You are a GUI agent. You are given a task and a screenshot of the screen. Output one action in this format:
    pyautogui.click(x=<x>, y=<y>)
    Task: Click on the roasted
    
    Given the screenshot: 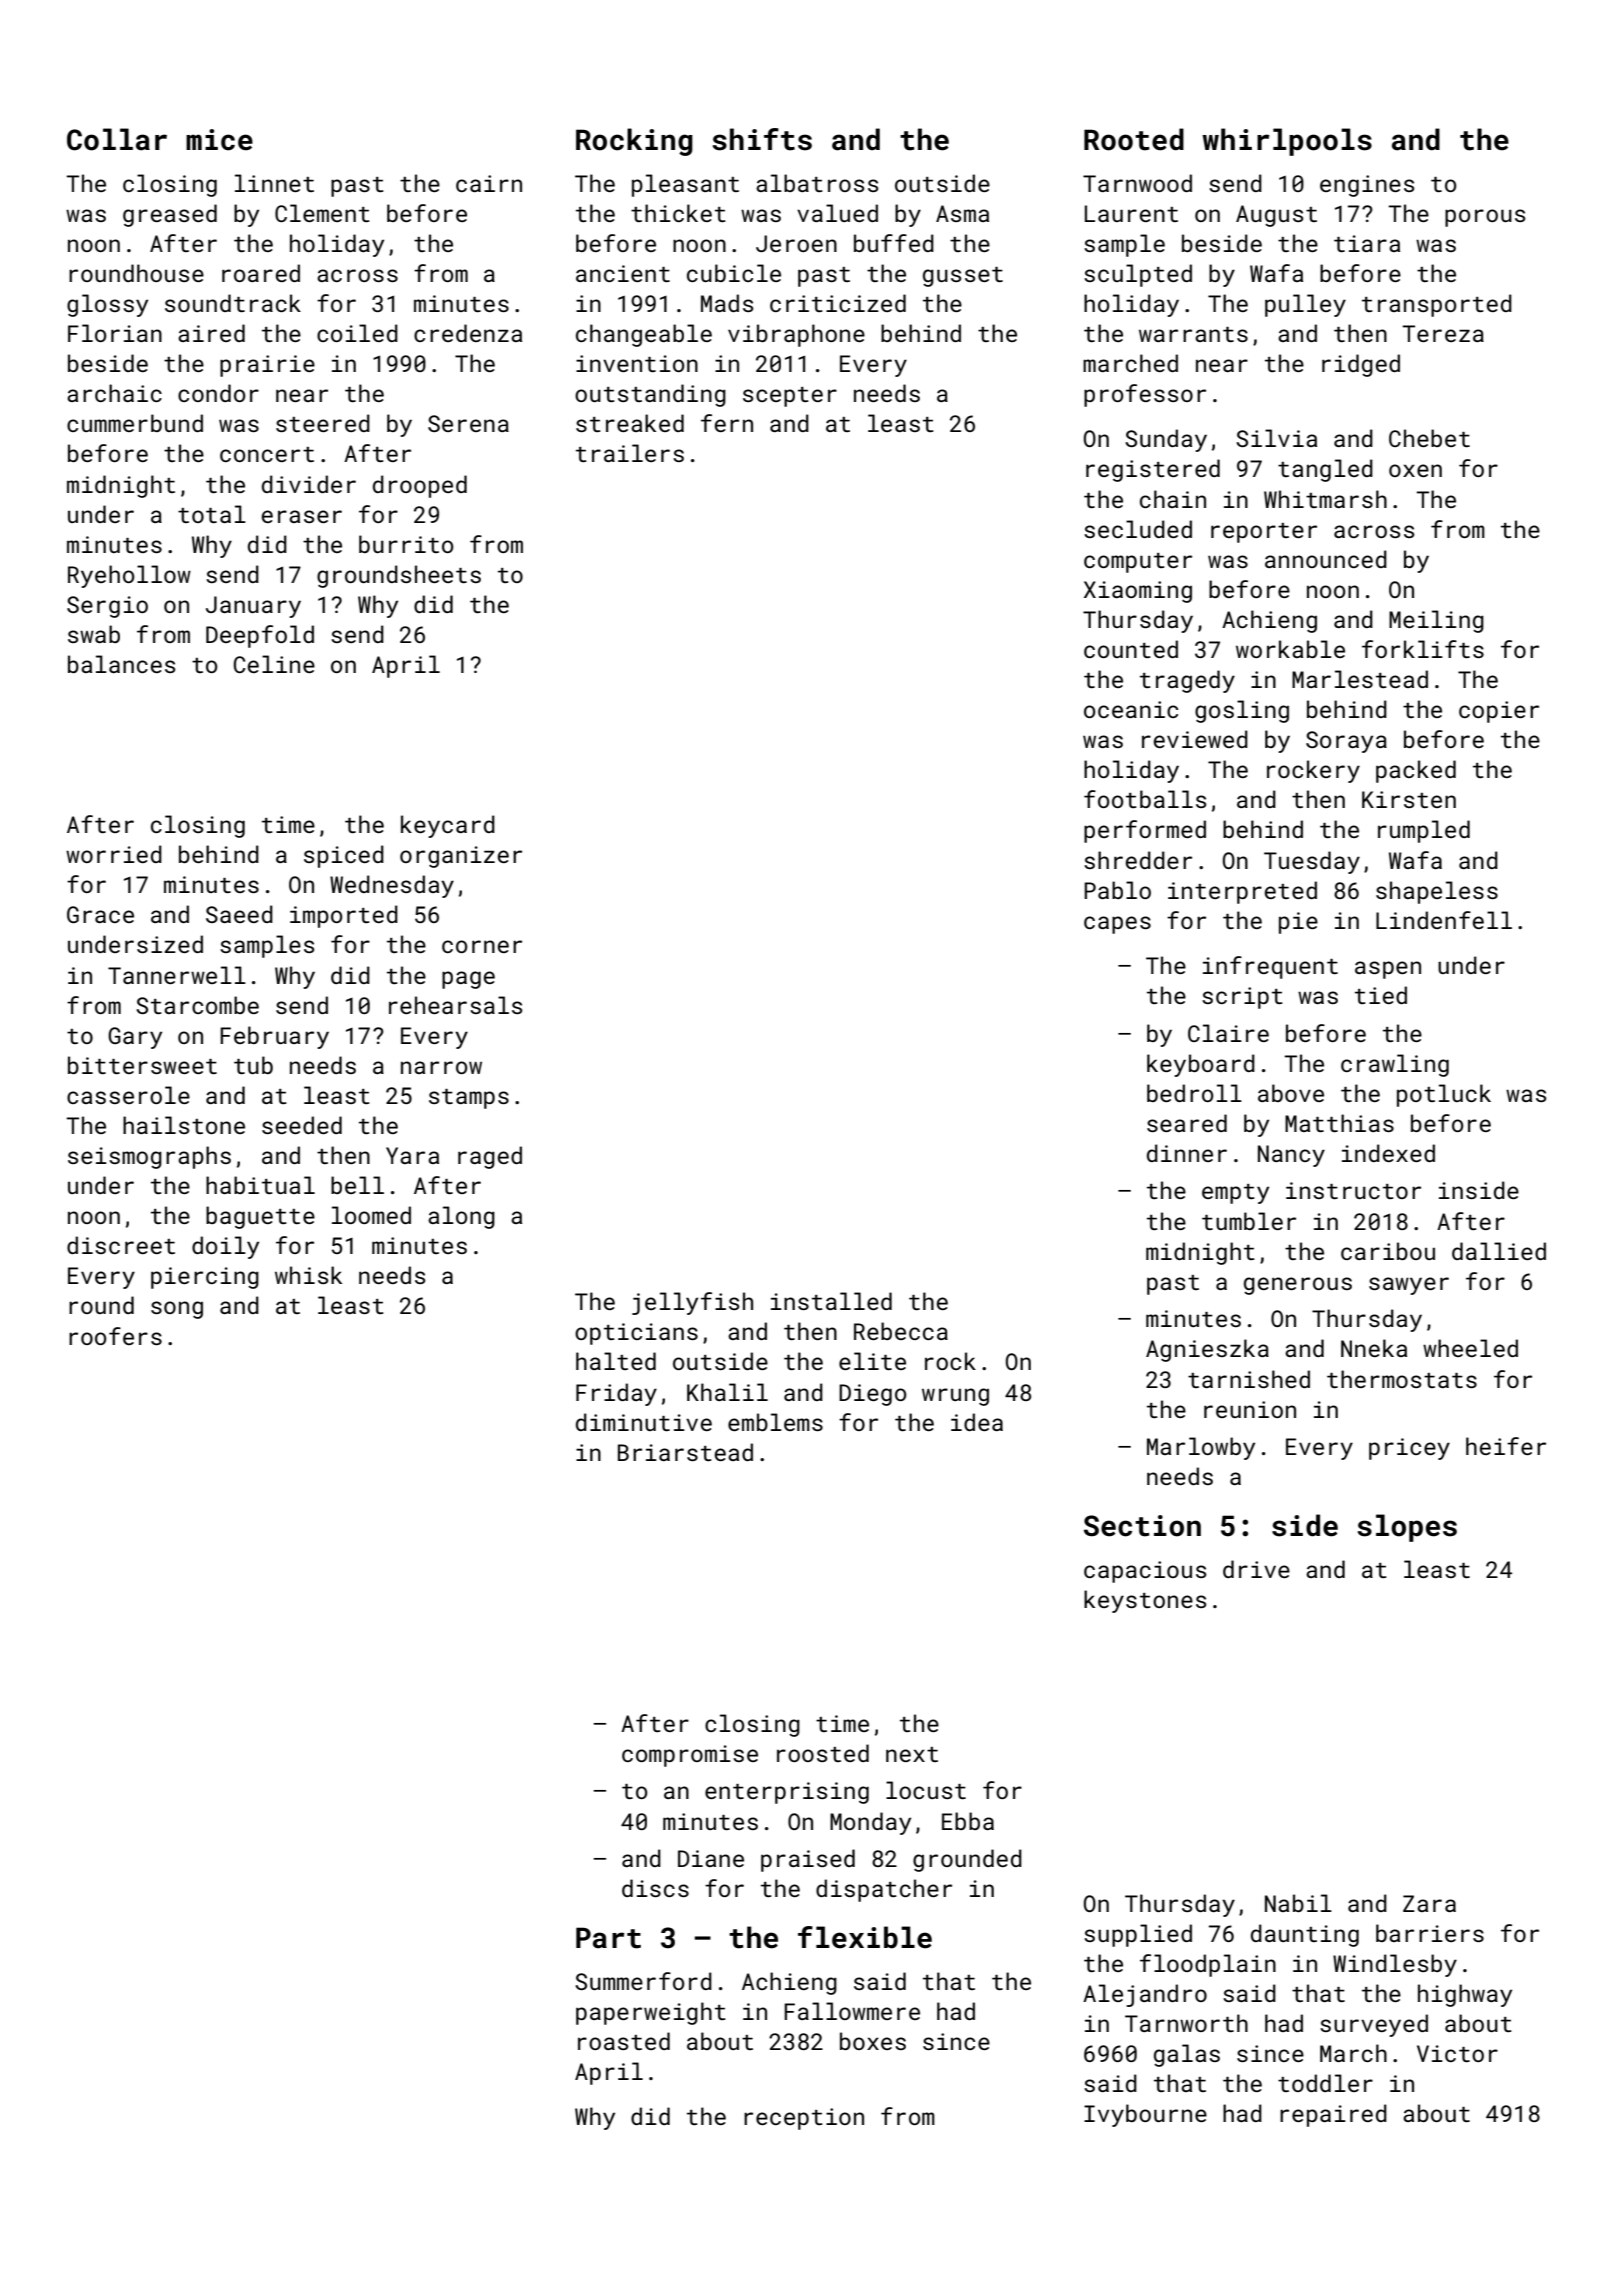 What is the action you would take?
    pyautogui.click(x=624, y=2041)
